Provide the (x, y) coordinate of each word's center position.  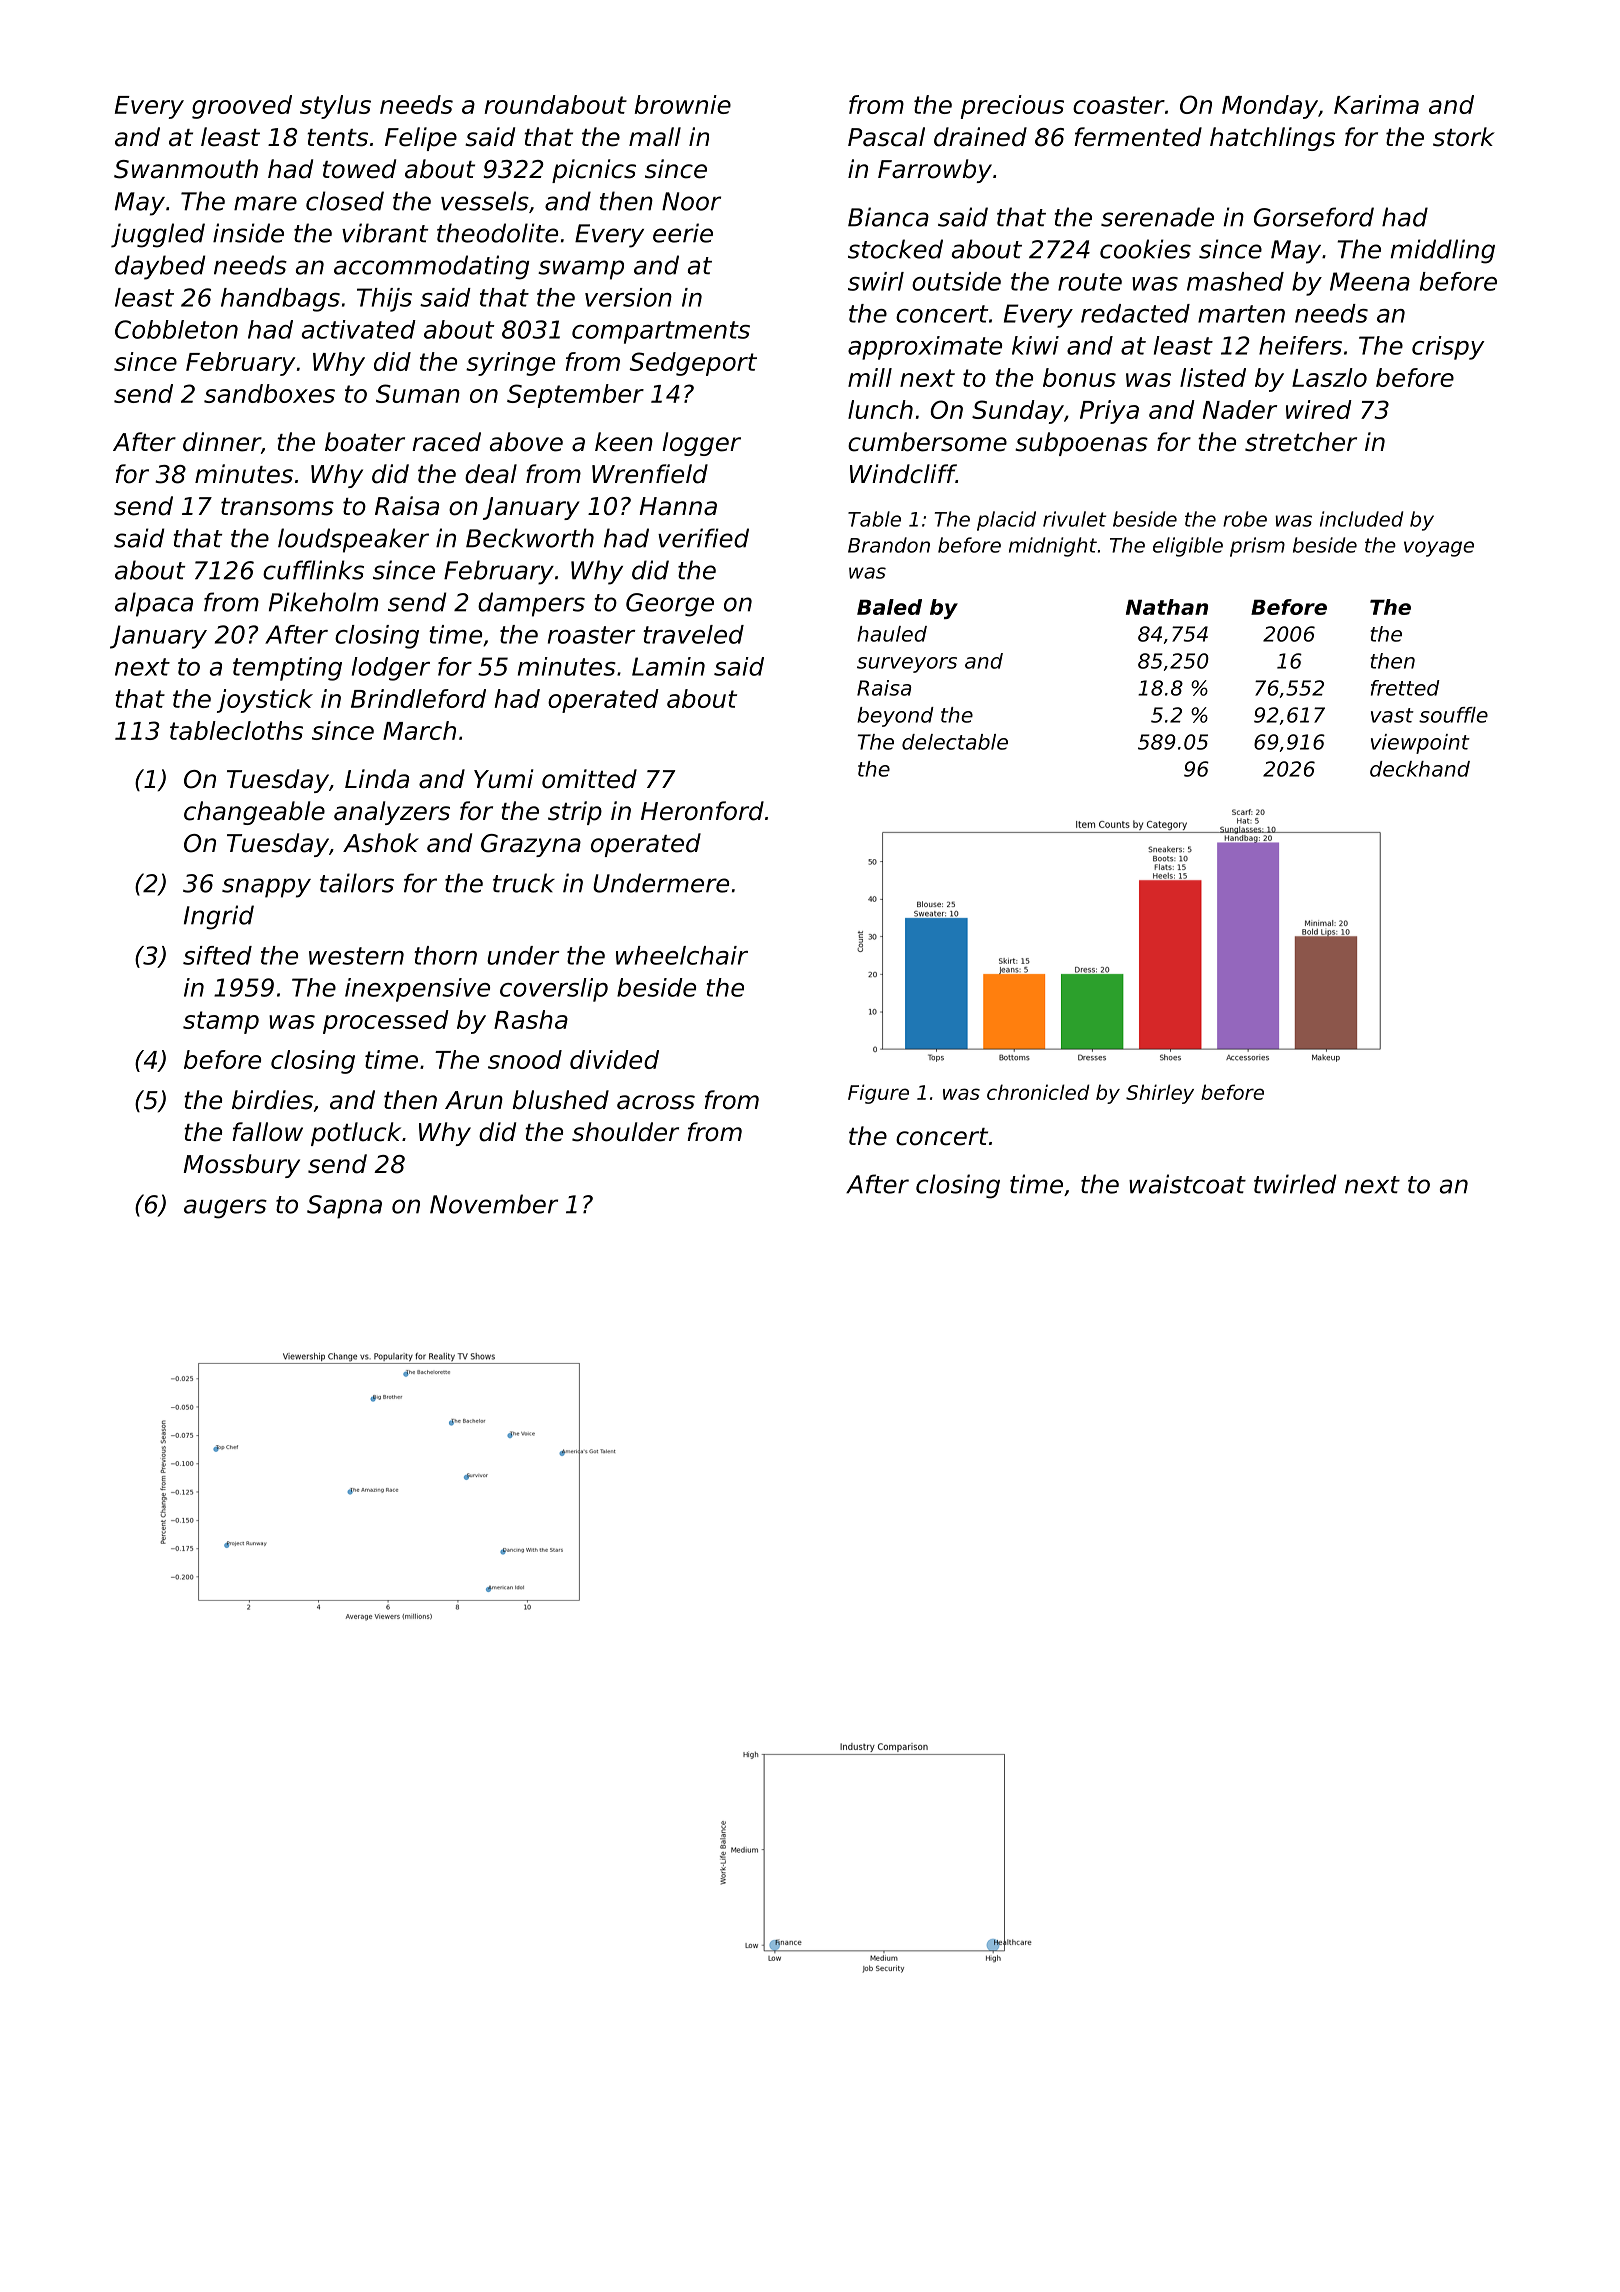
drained (980, 137)
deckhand (1420, 769)
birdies (272, 1100)
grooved (242, 107)
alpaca (154, 604)
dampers (531, 604)
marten (1241, 314)
